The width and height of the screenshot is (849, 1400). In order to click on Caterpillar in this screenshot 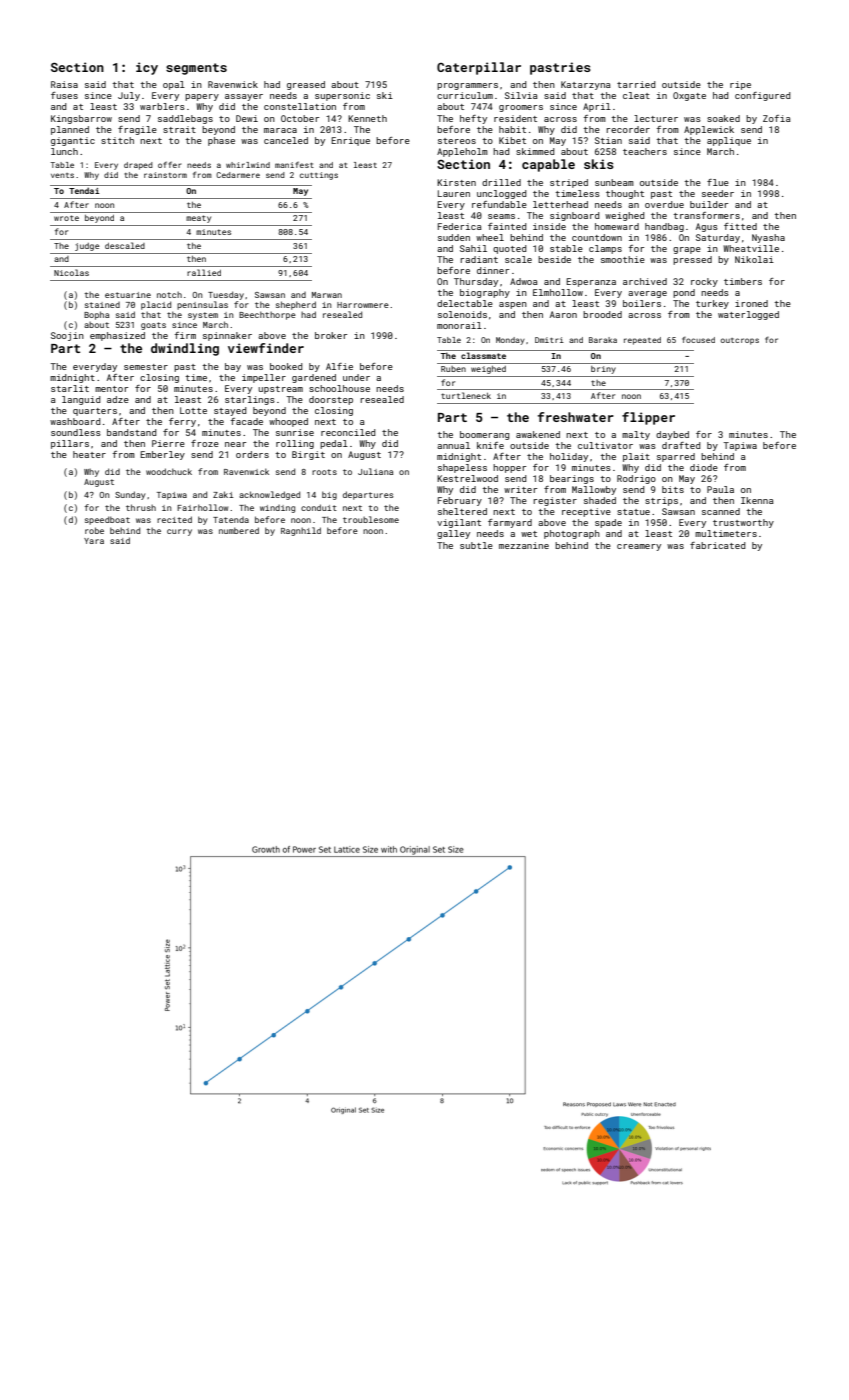, I will do `click(479, 68)`.
